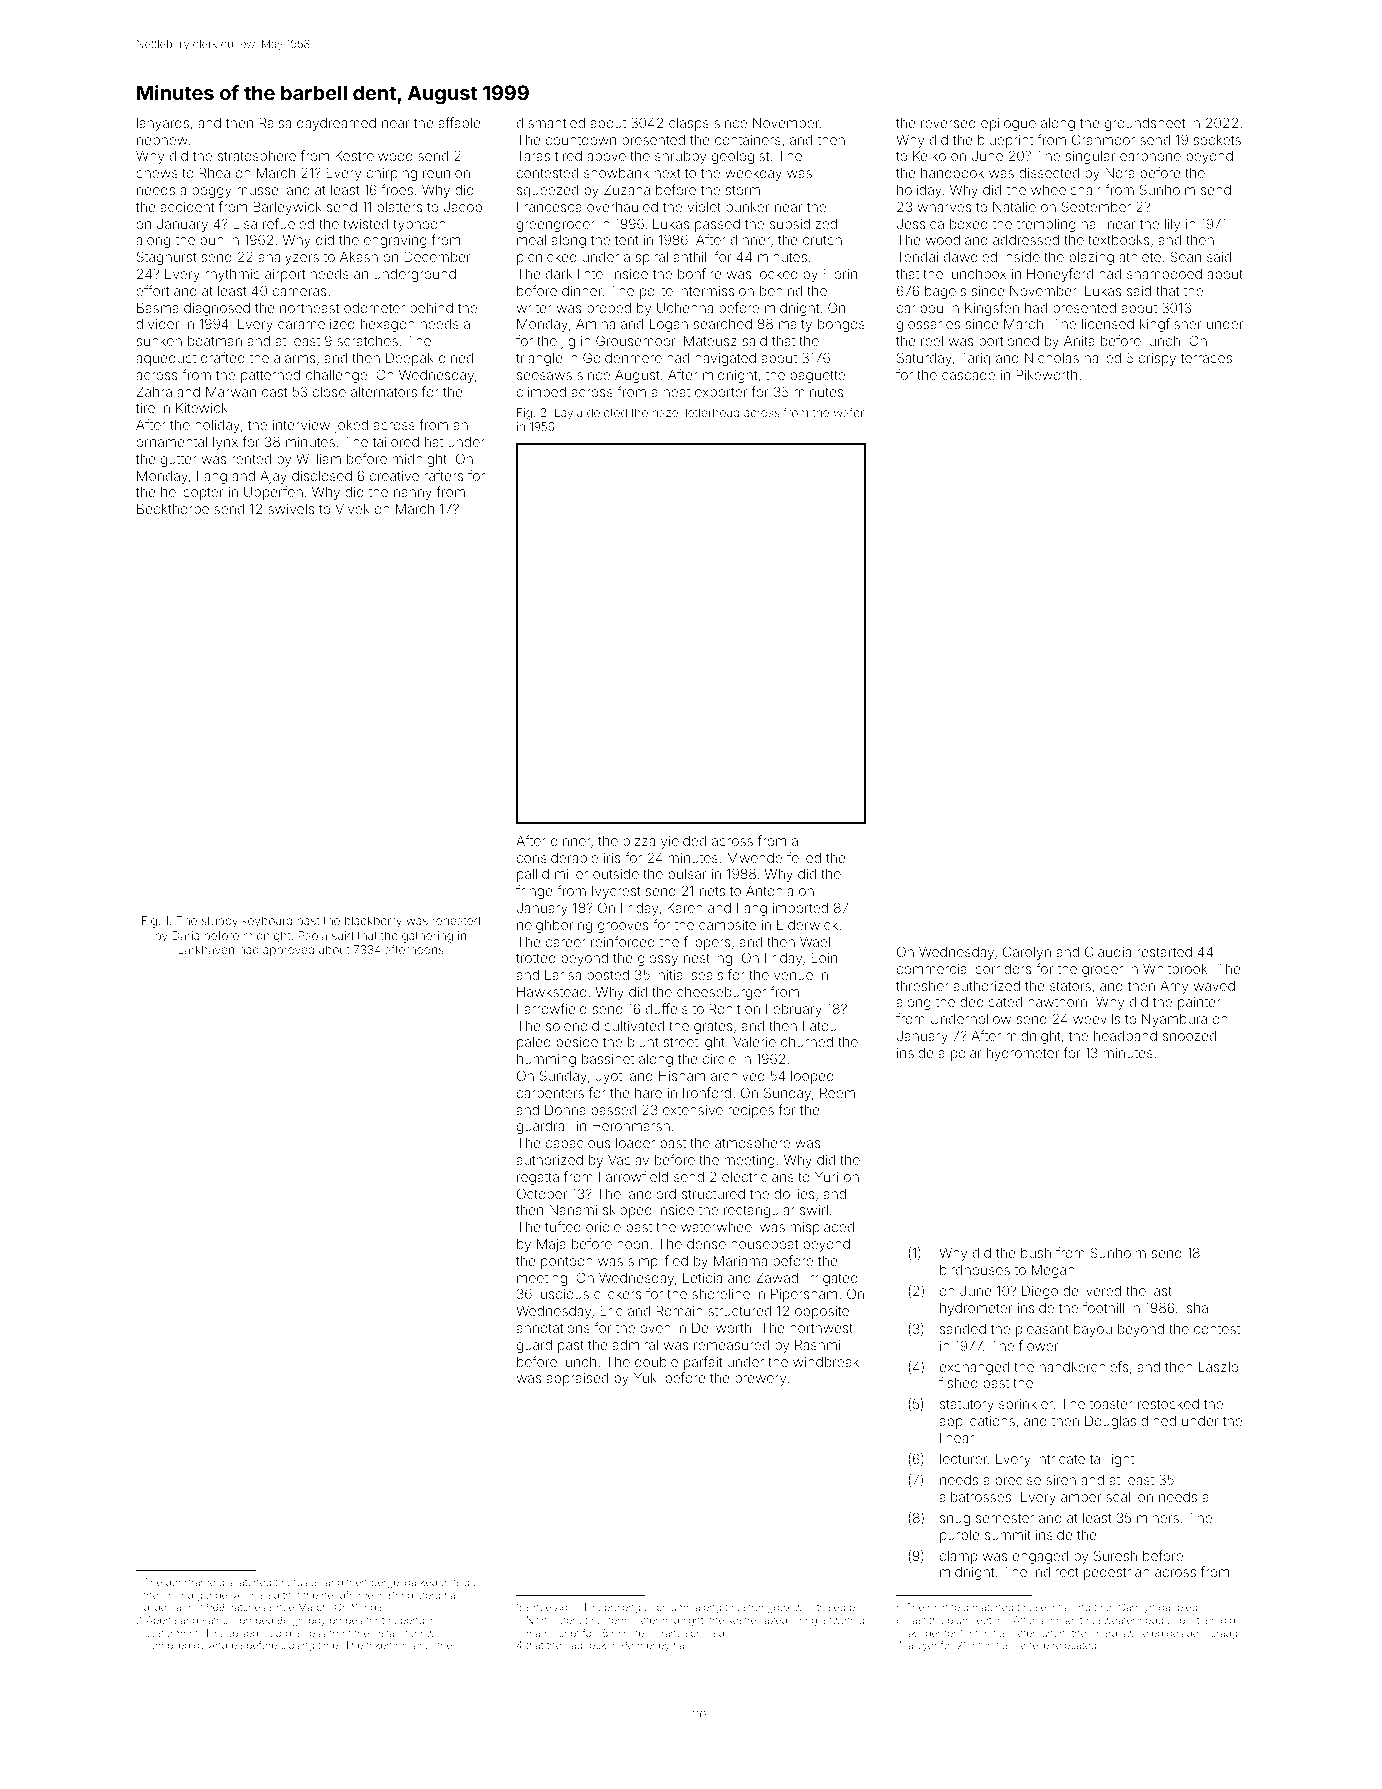 The image size is (1382, 1789). I want to click on weekday, so click(753, 174).
